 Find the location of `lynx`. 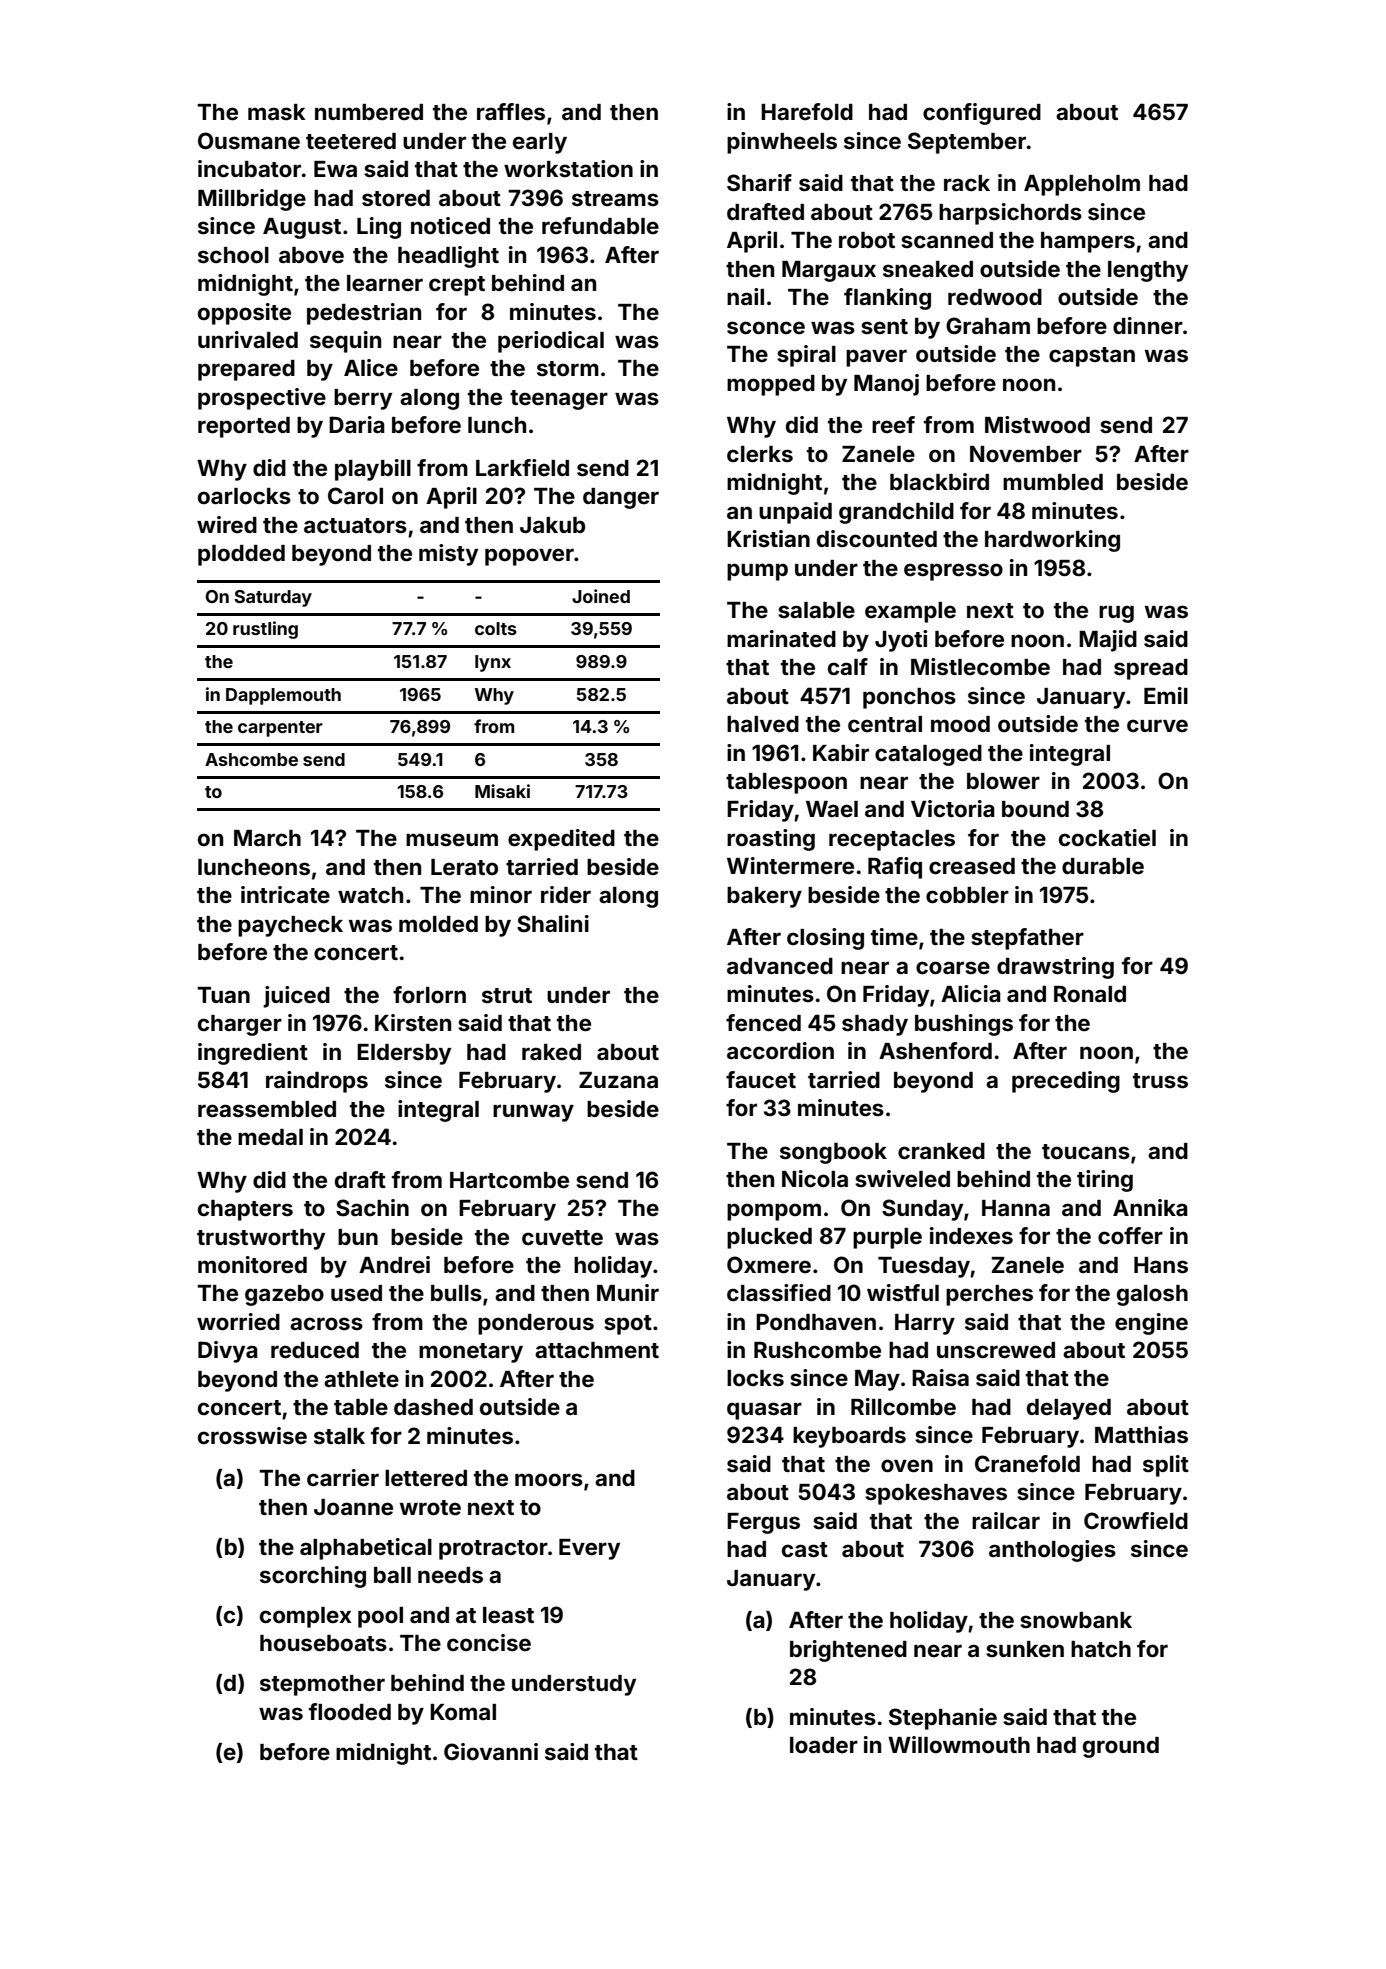

lynx is located at coordinates (493, 663).
